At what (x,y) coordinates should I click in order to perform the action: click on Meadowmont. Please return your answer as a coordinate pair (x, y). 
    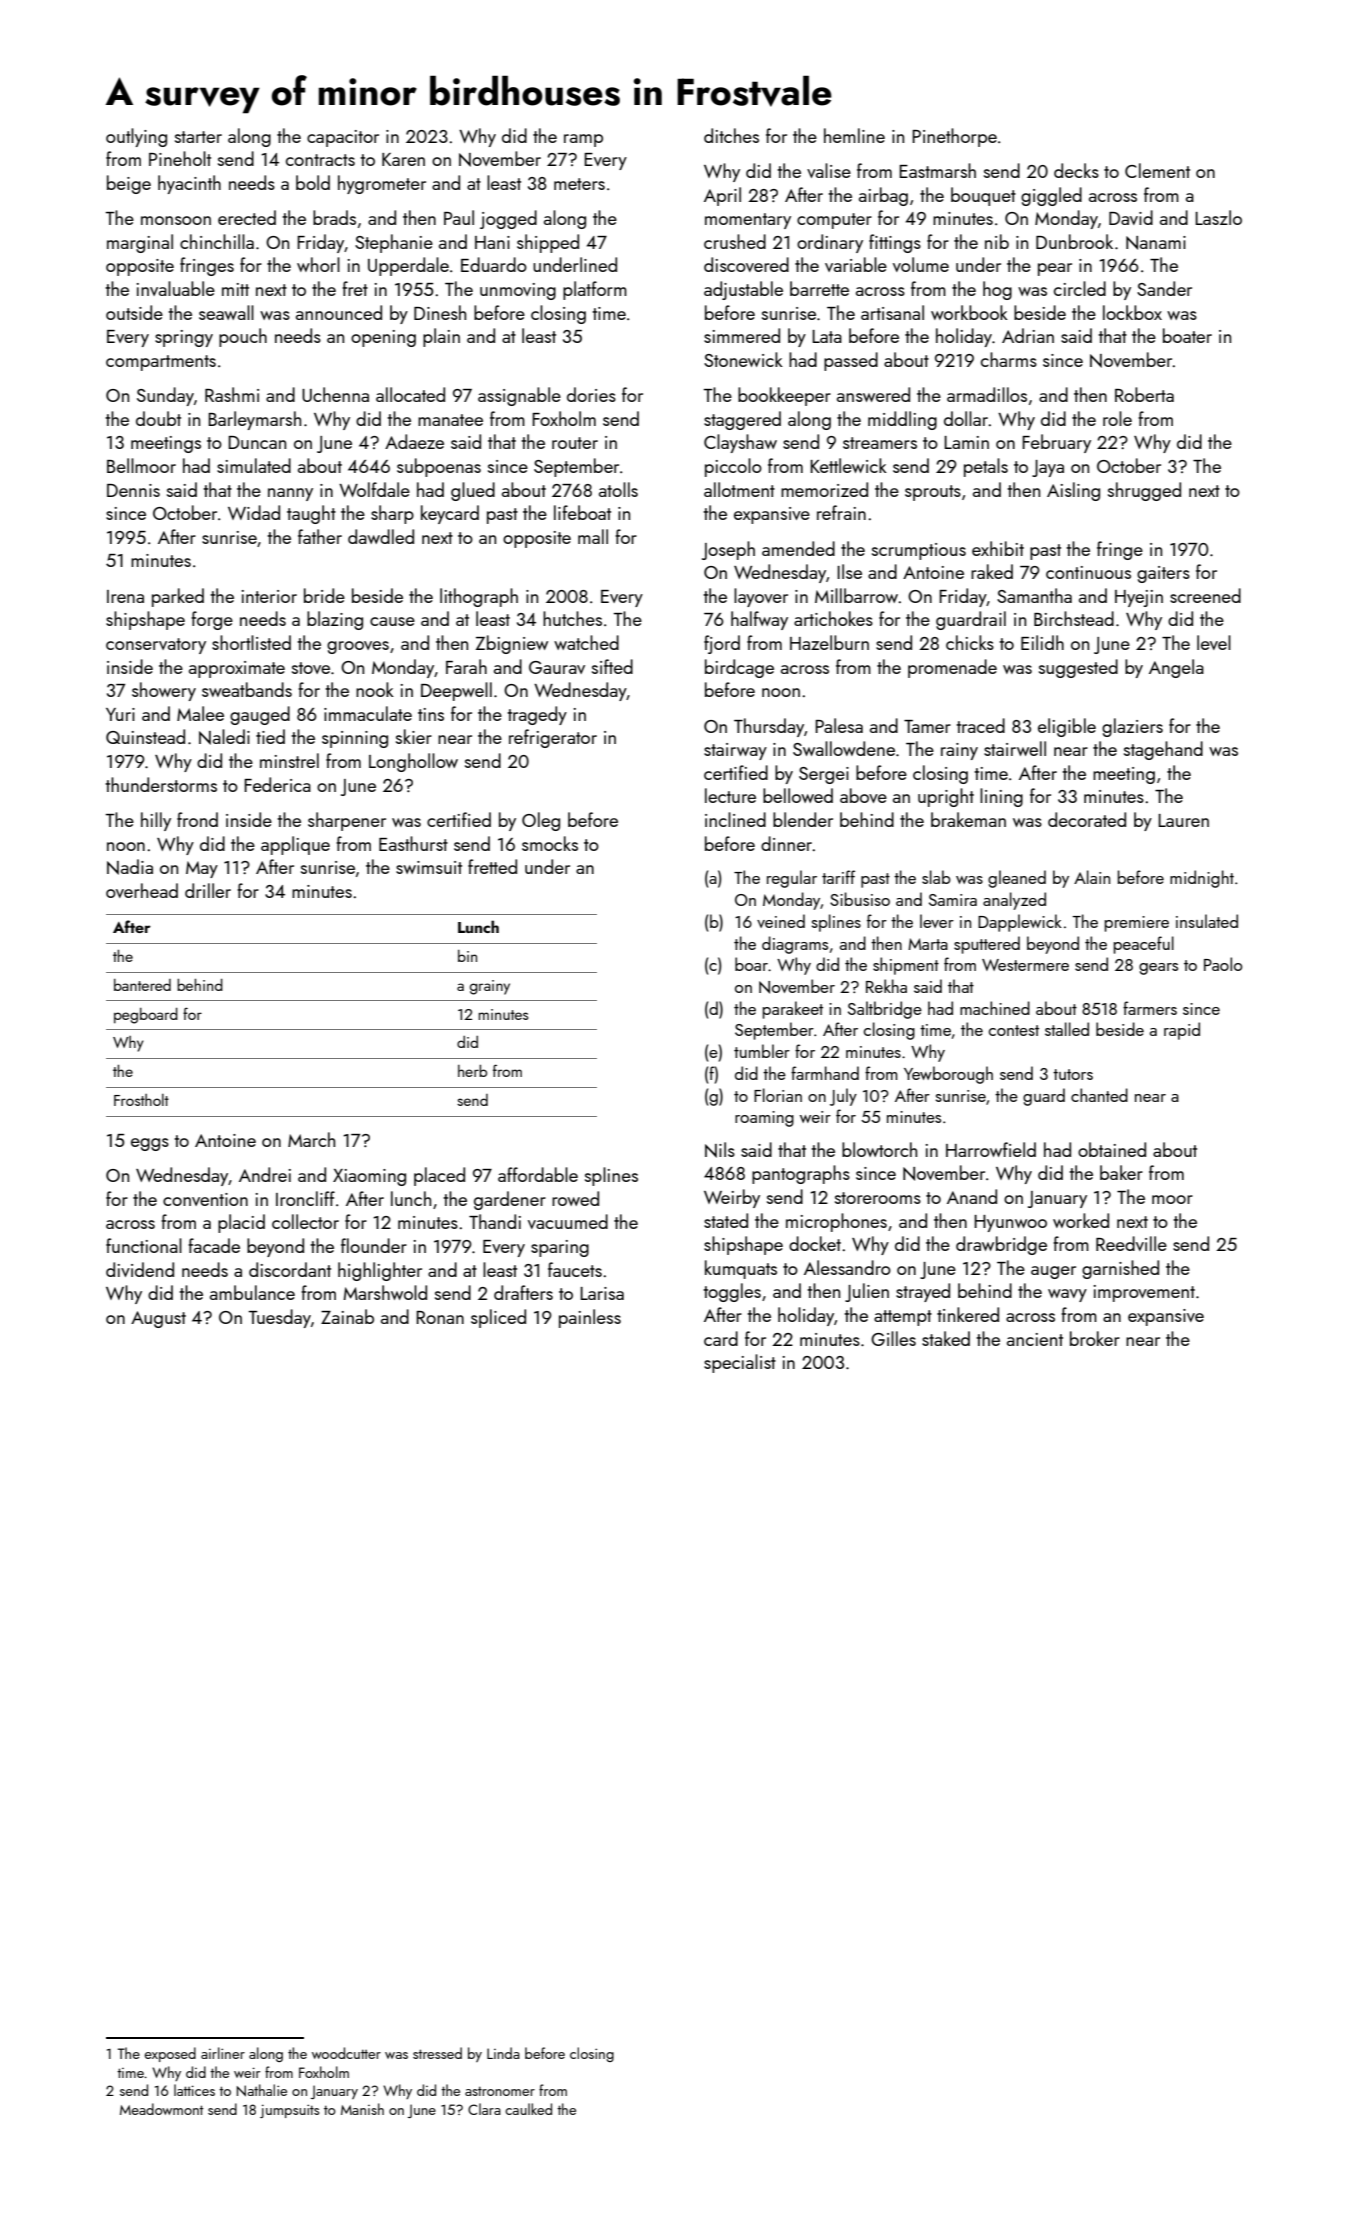
    Looking at the image, I should click on (161, 2109).
